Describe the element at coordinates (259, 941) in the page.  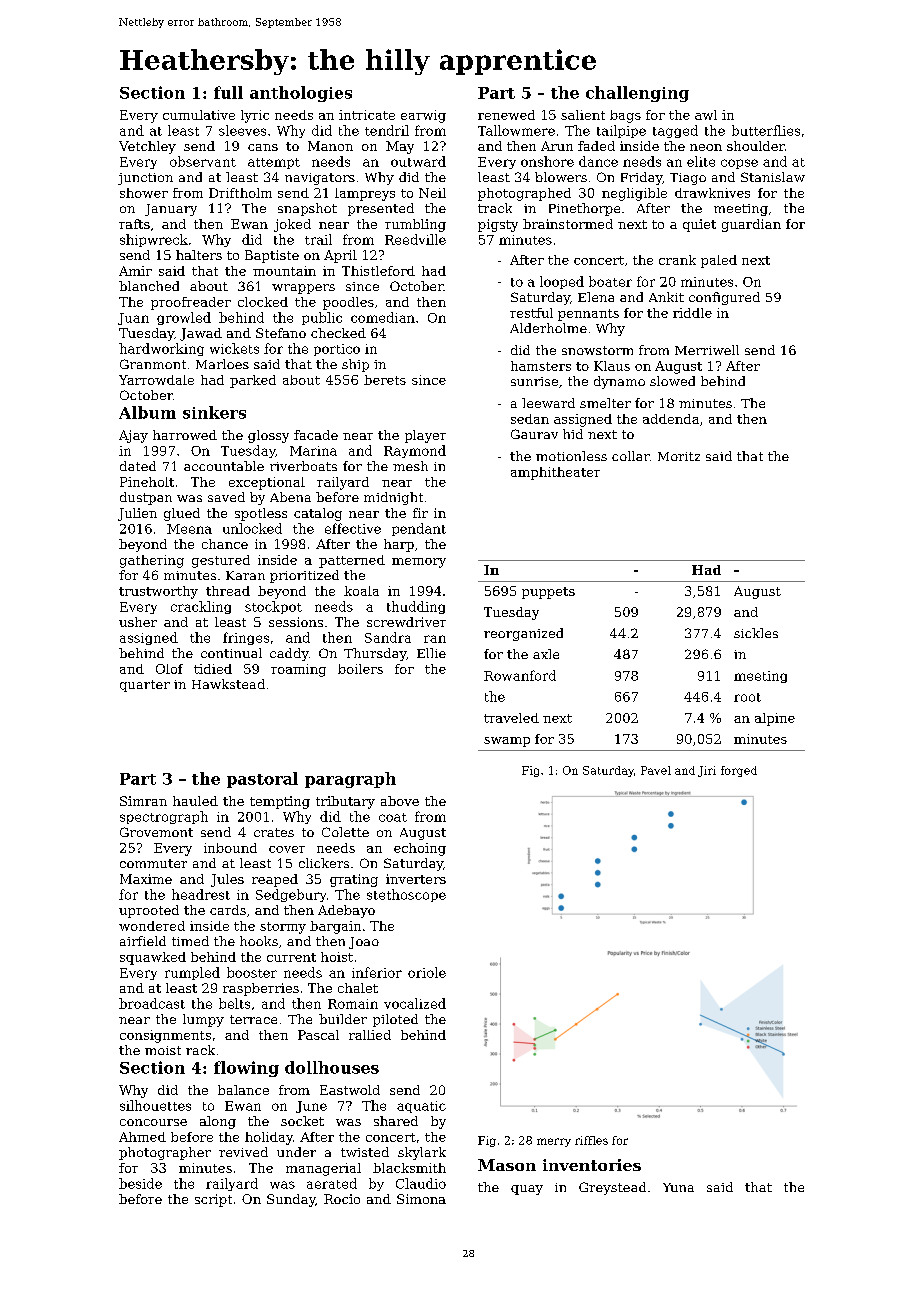
I see `hooks` at that location.
